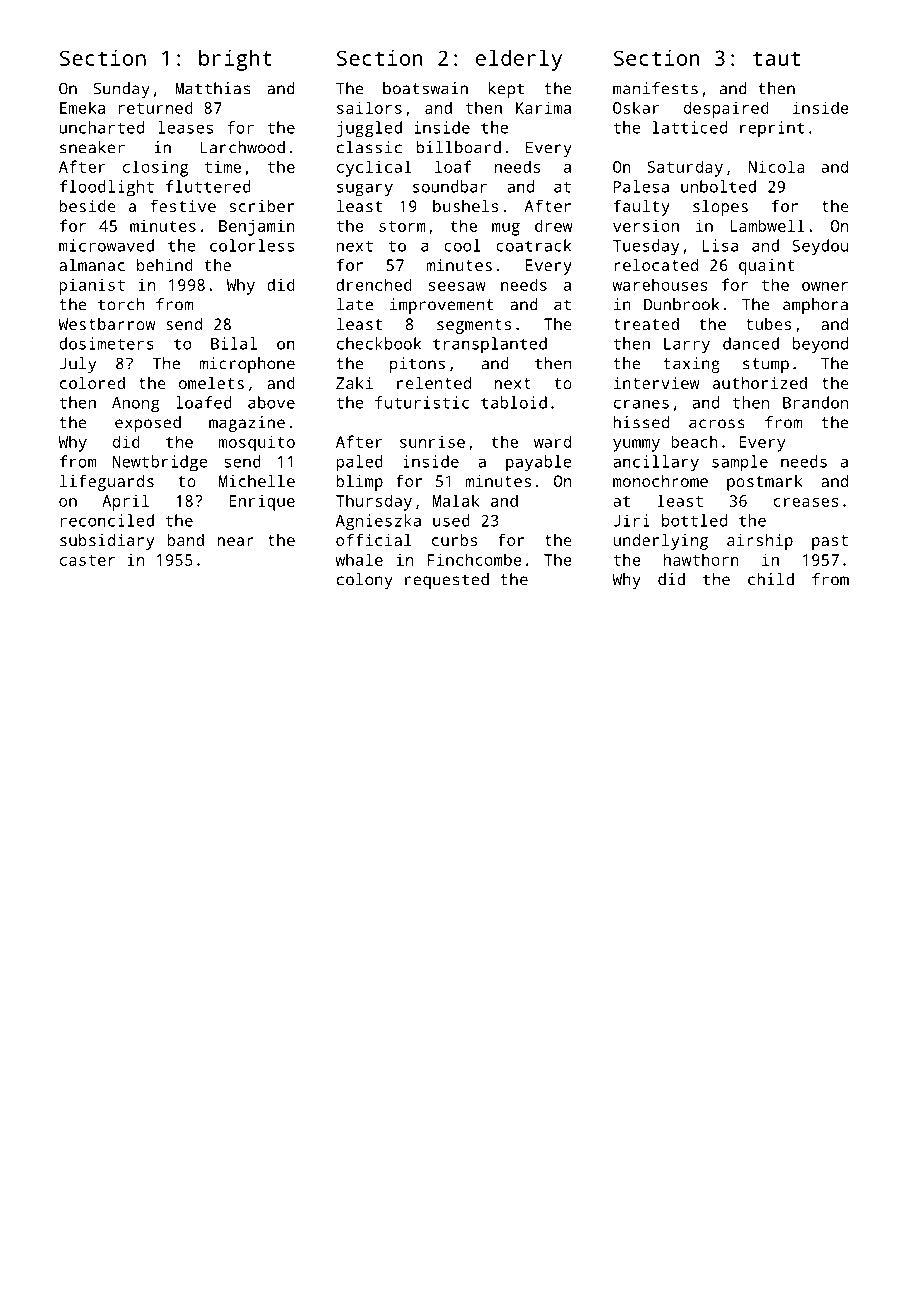  What do you see at coordinates (519, 60) in the page?
I see `elderly` at bounding box center [519, 60].
